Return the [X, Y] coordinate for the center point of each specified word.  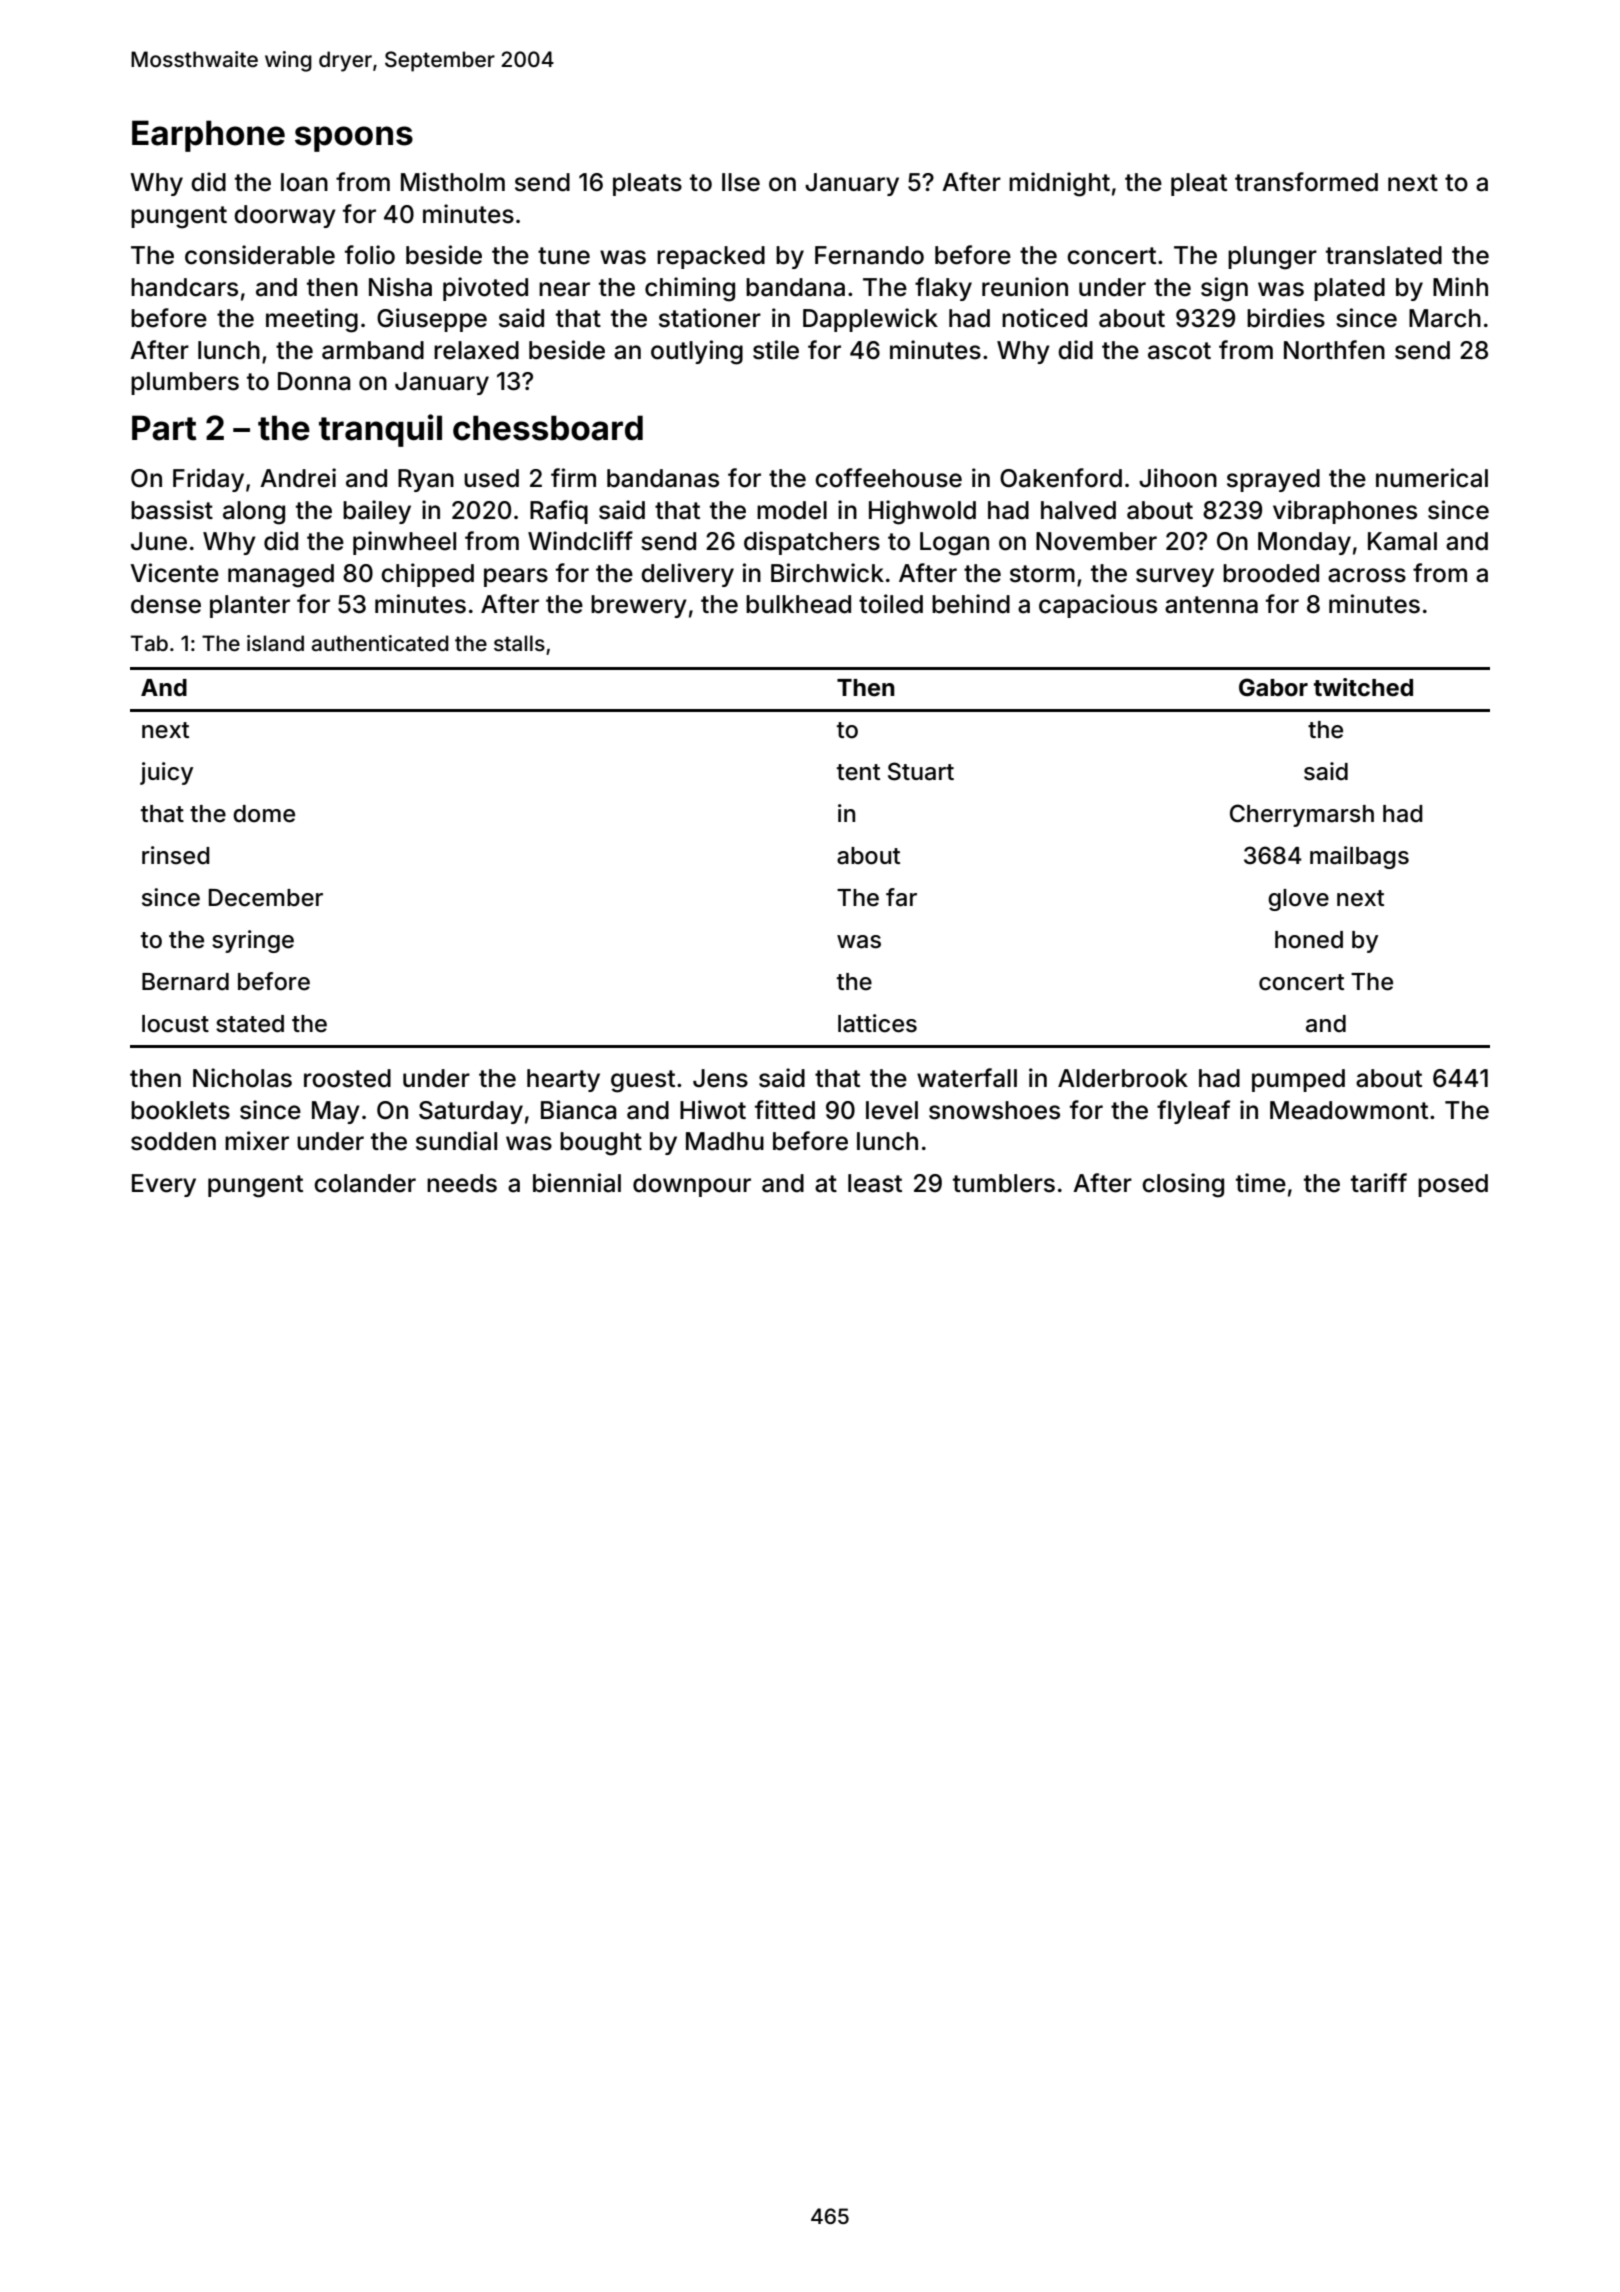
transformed [1306, 182]
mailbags [1359, 857]
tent [858, 772]
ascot [1179, 351]
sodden [173, 1141]
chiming [690, 289]
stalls [519, 643]
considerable [260, 255]
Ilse [741, 182]
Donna [314, 381]
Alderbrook [1123, 1078]
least [875, 1183]
